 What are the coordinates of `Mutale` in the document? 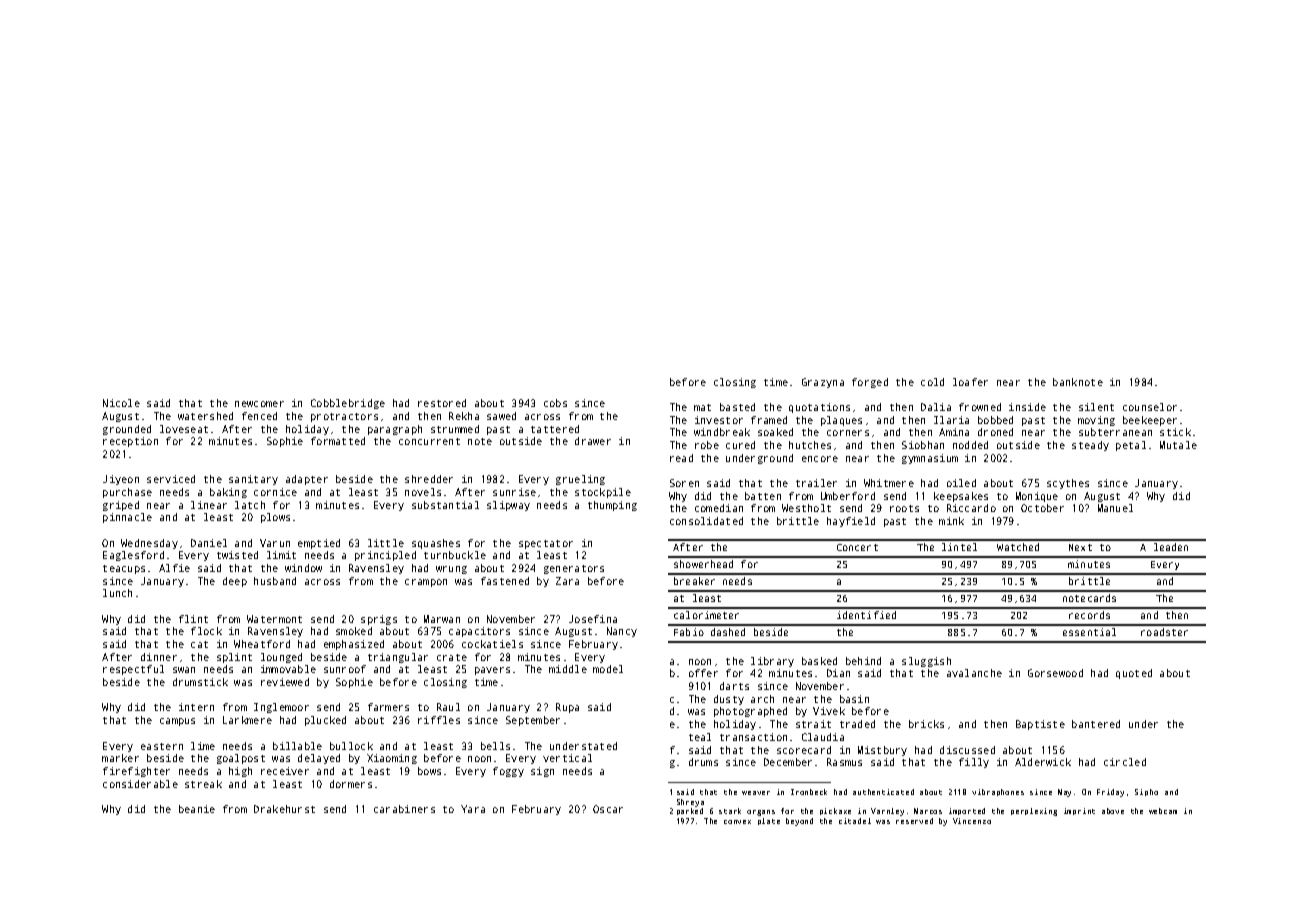 It's located at (1178, 445).
